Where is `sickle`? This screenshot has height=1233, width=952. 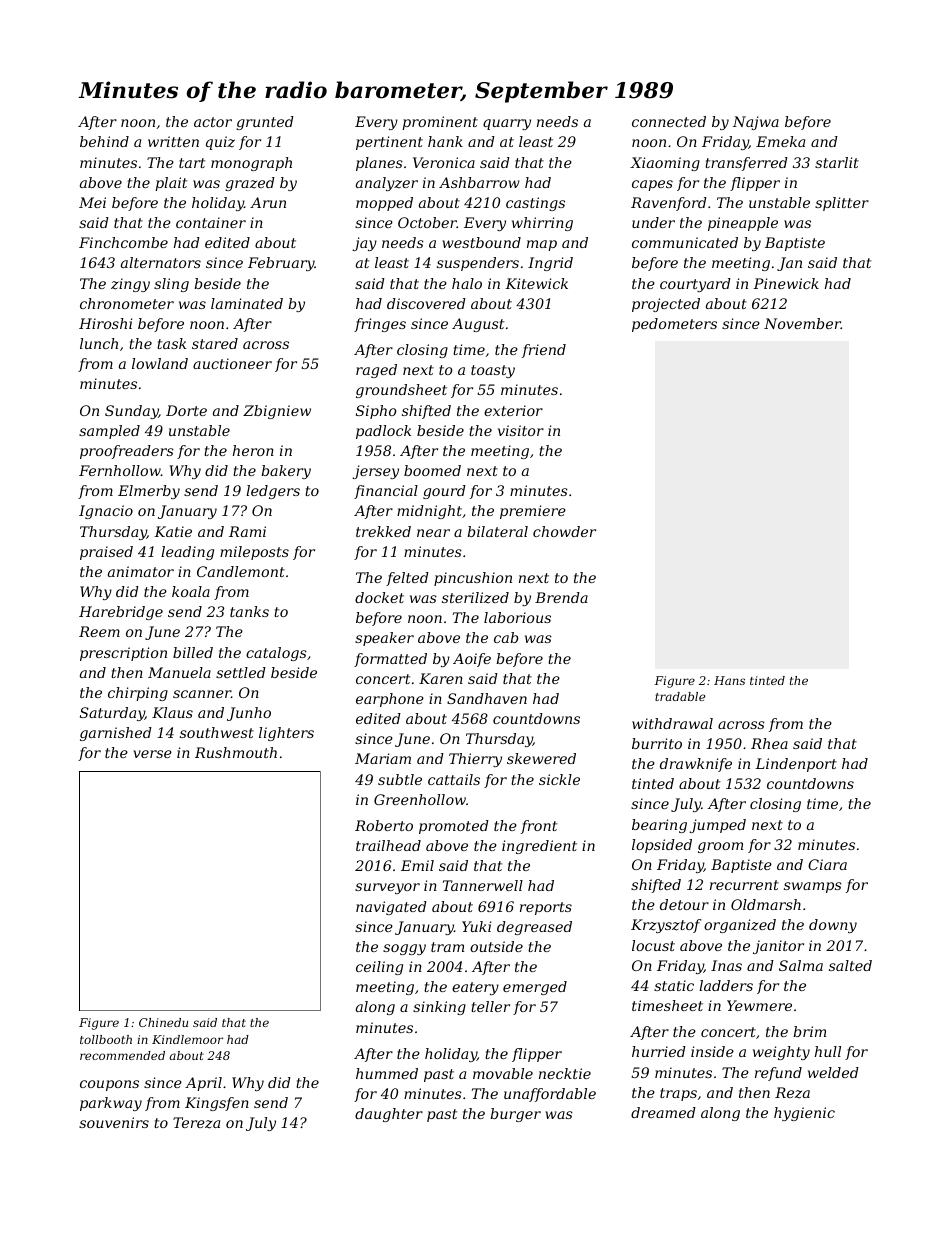
sickle is located at coordinates (559, 779).
